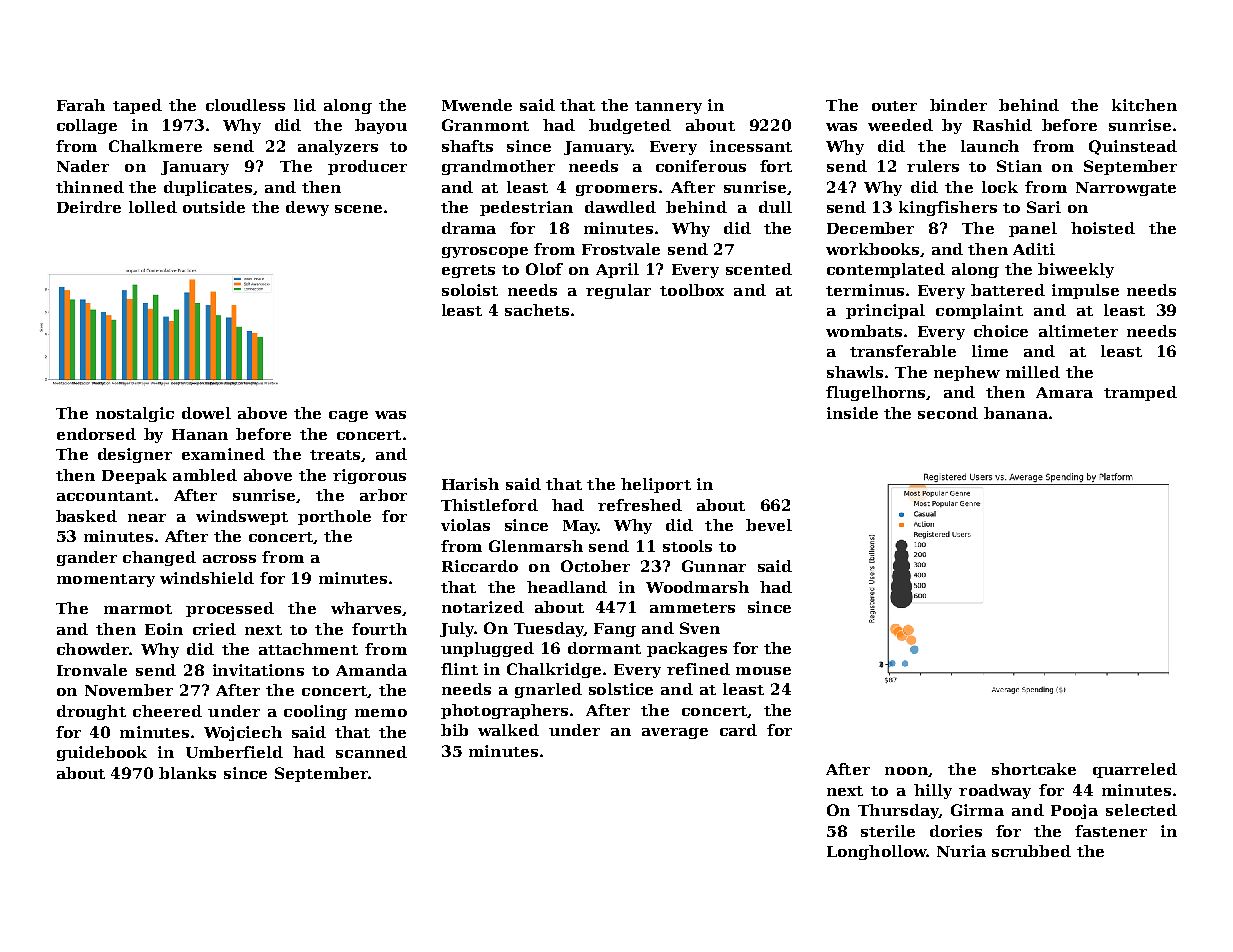 The height and width of the page is (952, 1233). I want to click on dull, so click(775, 207).
